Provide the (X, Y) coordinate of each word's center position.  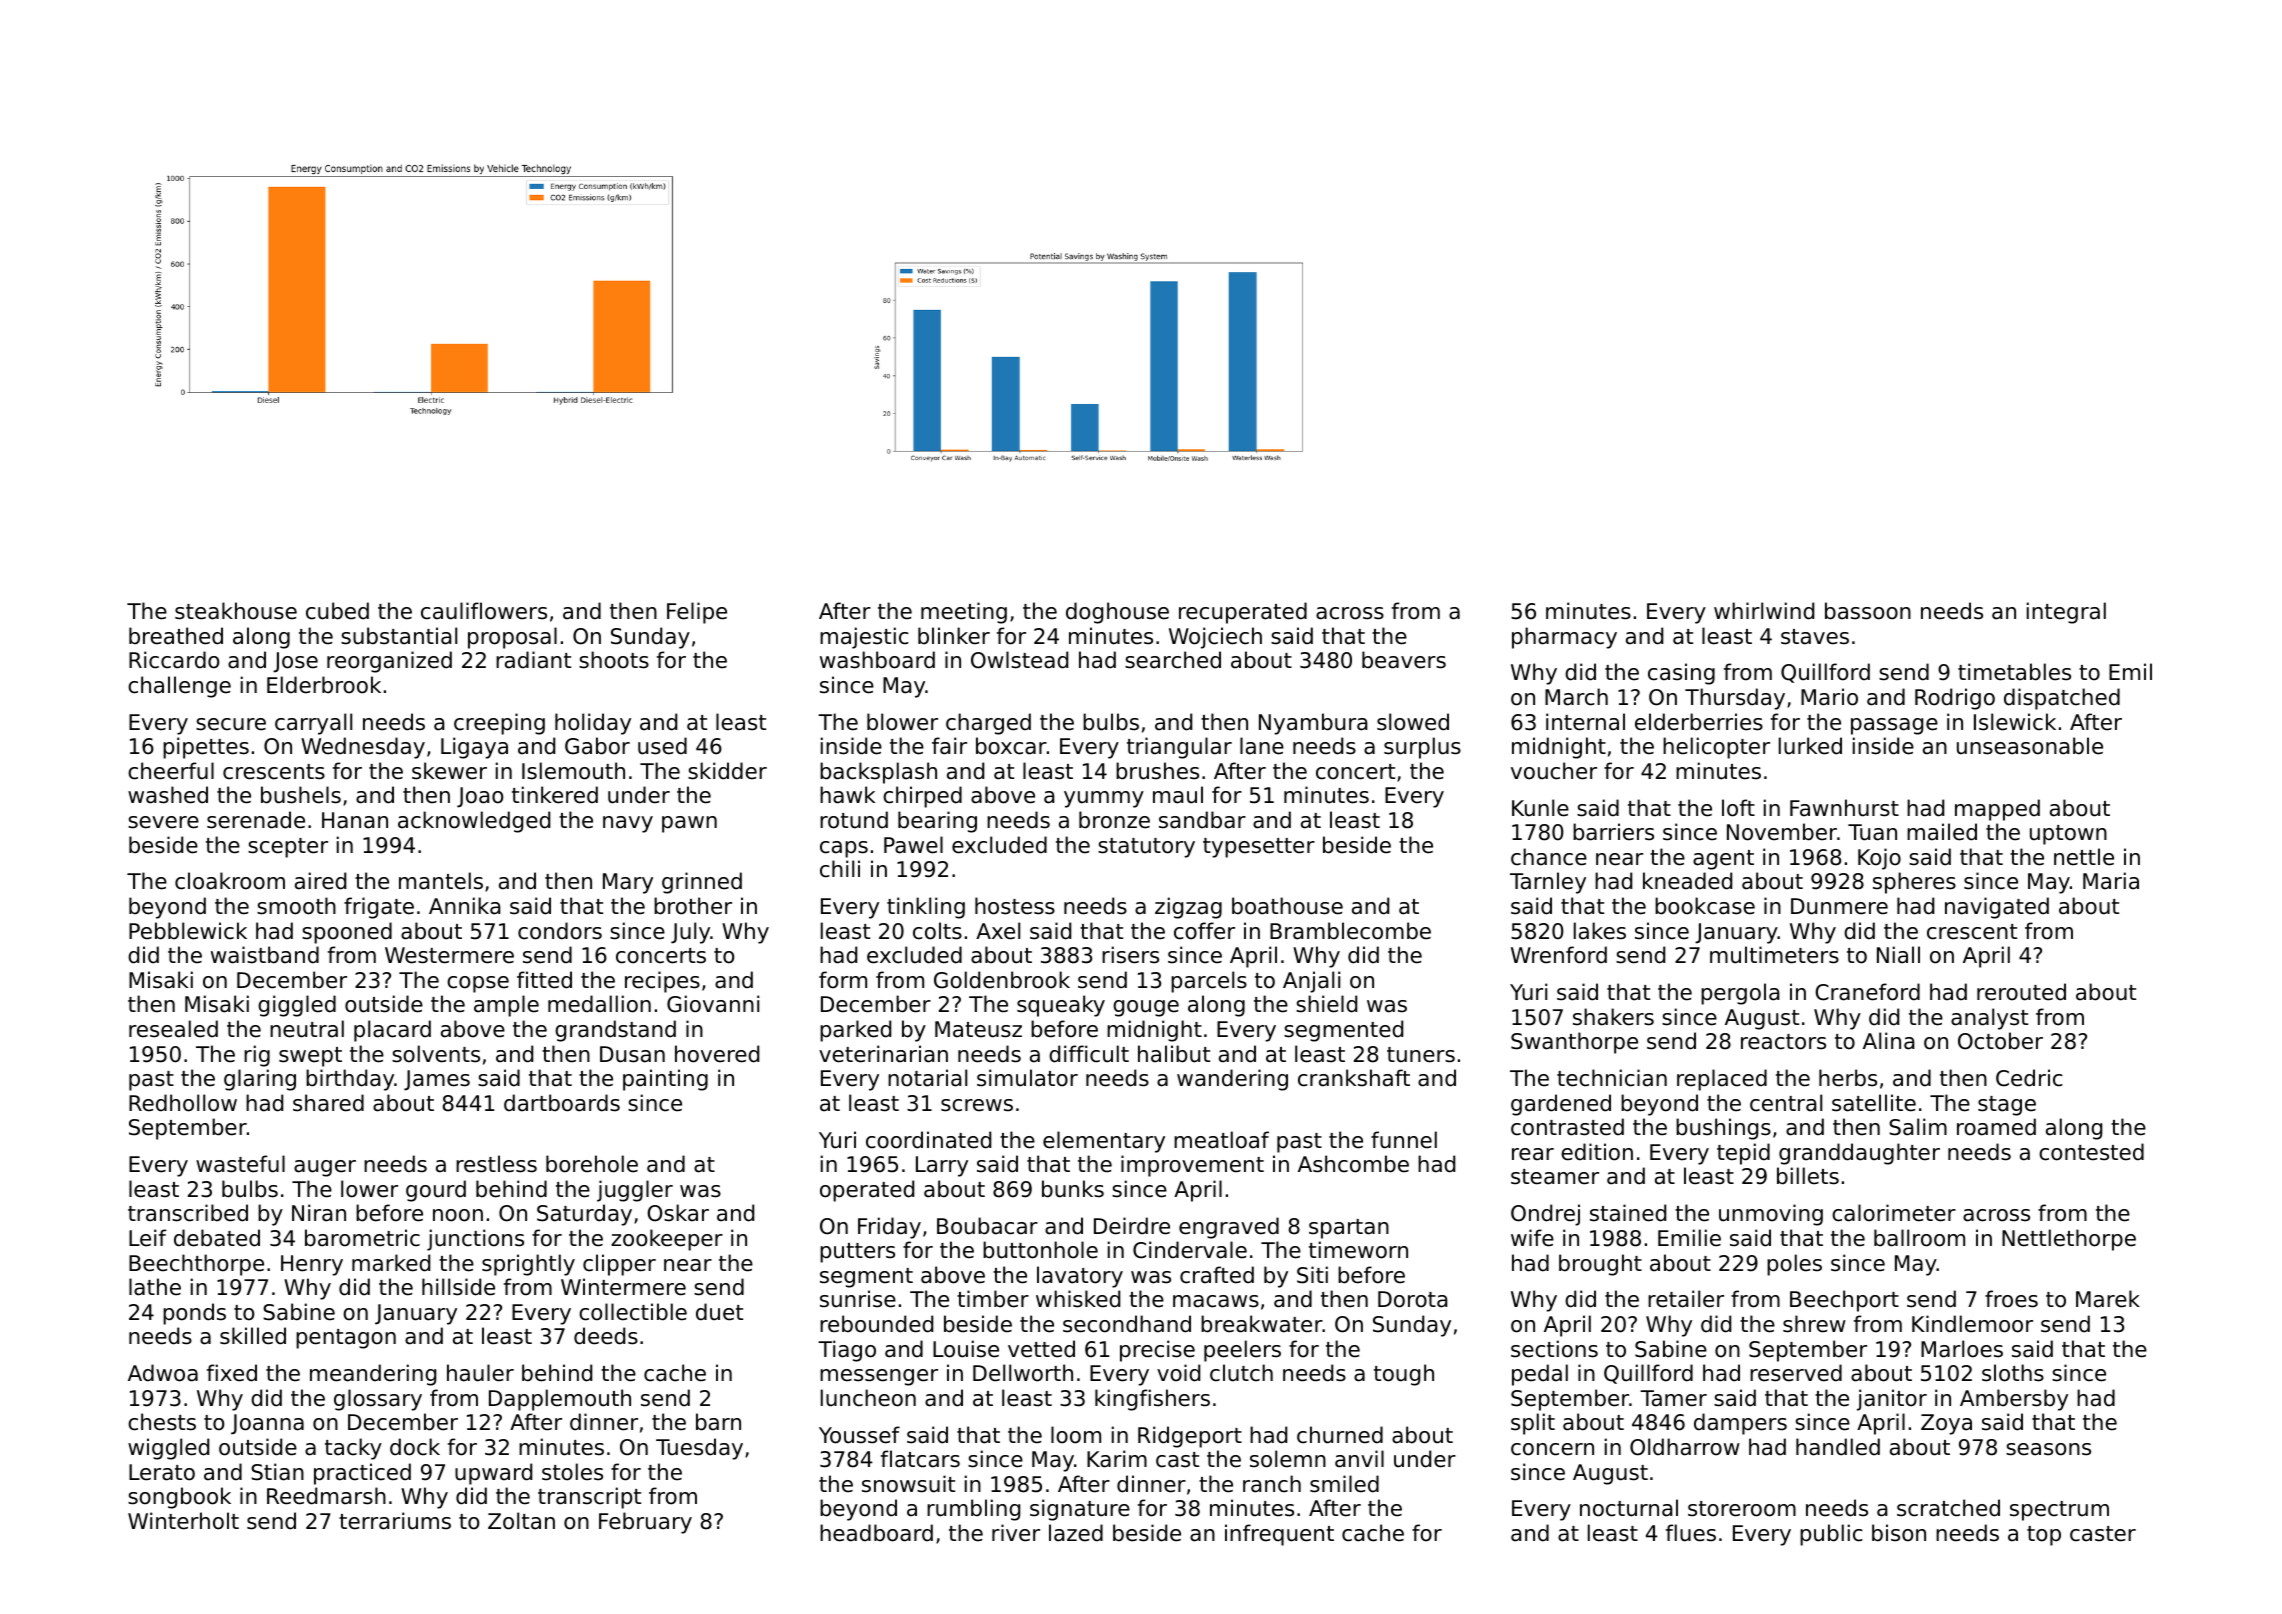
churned (1340, 1435)
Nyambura (1313, 724)
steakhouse (236, 611)
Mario (1829, 697)
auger (325, 1168)
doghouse (1117, 613)
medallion (599, 1004)
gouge (1146, 1008)
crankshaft (1354, 1078)
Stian (277, 1472)
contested (2091, 1152)
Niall (1898, 955)
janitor (1892, 1400)
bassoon (1868, 611)
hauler (480, 1373)
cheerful (171, 771)
